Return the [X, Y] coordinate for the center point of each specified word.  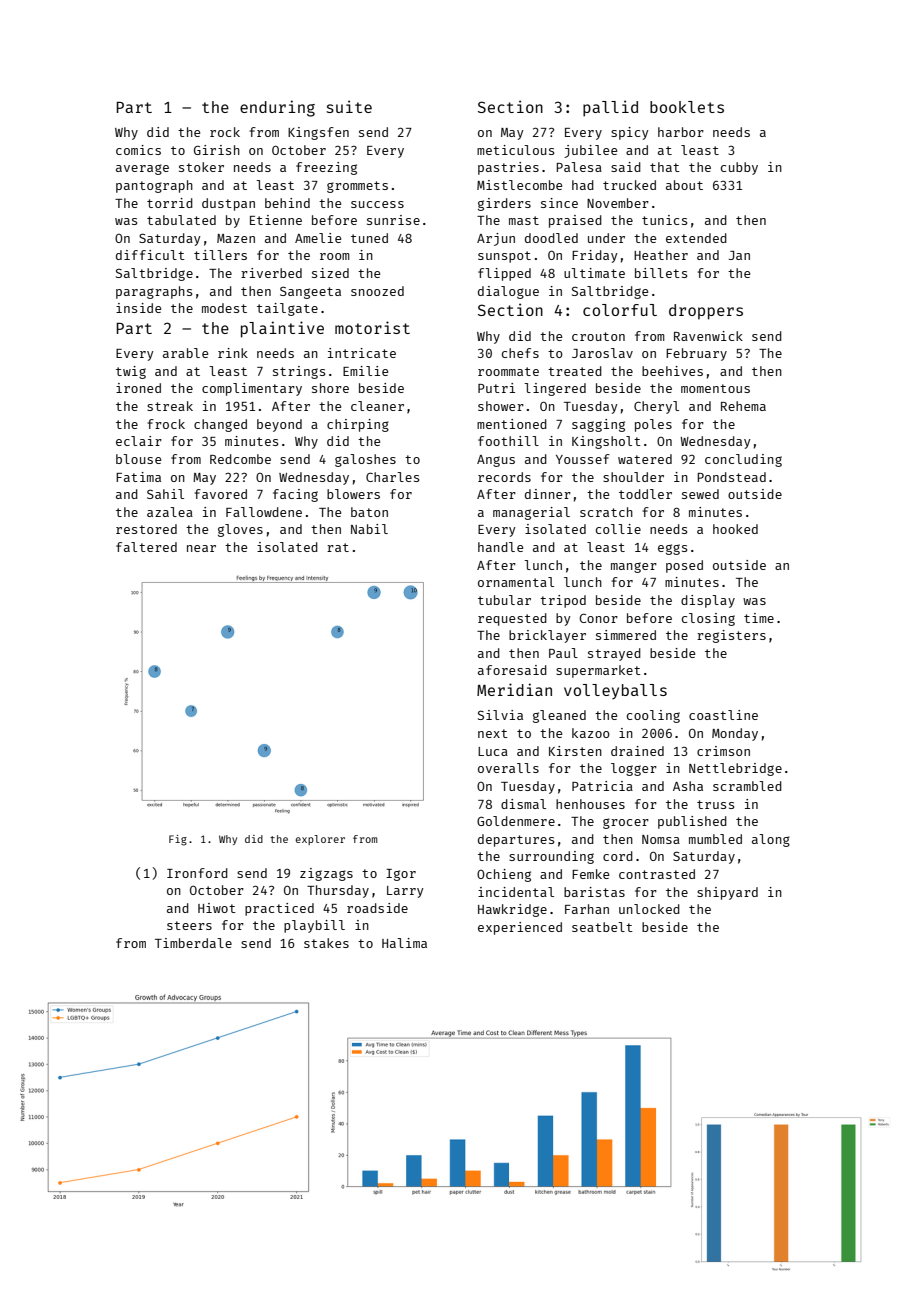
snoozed [377, 291]
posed [684, 566]
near [201, 548]
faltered [146, 547]
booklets [687, 107]
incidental [516, 892]
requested [512, 619]
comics [138, 150]
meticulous [515, 150]
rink [233, 353]
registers [731, 636]
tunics [664, 220]
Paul [563, 653]
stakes [326, 943]
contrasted [657, 874]
